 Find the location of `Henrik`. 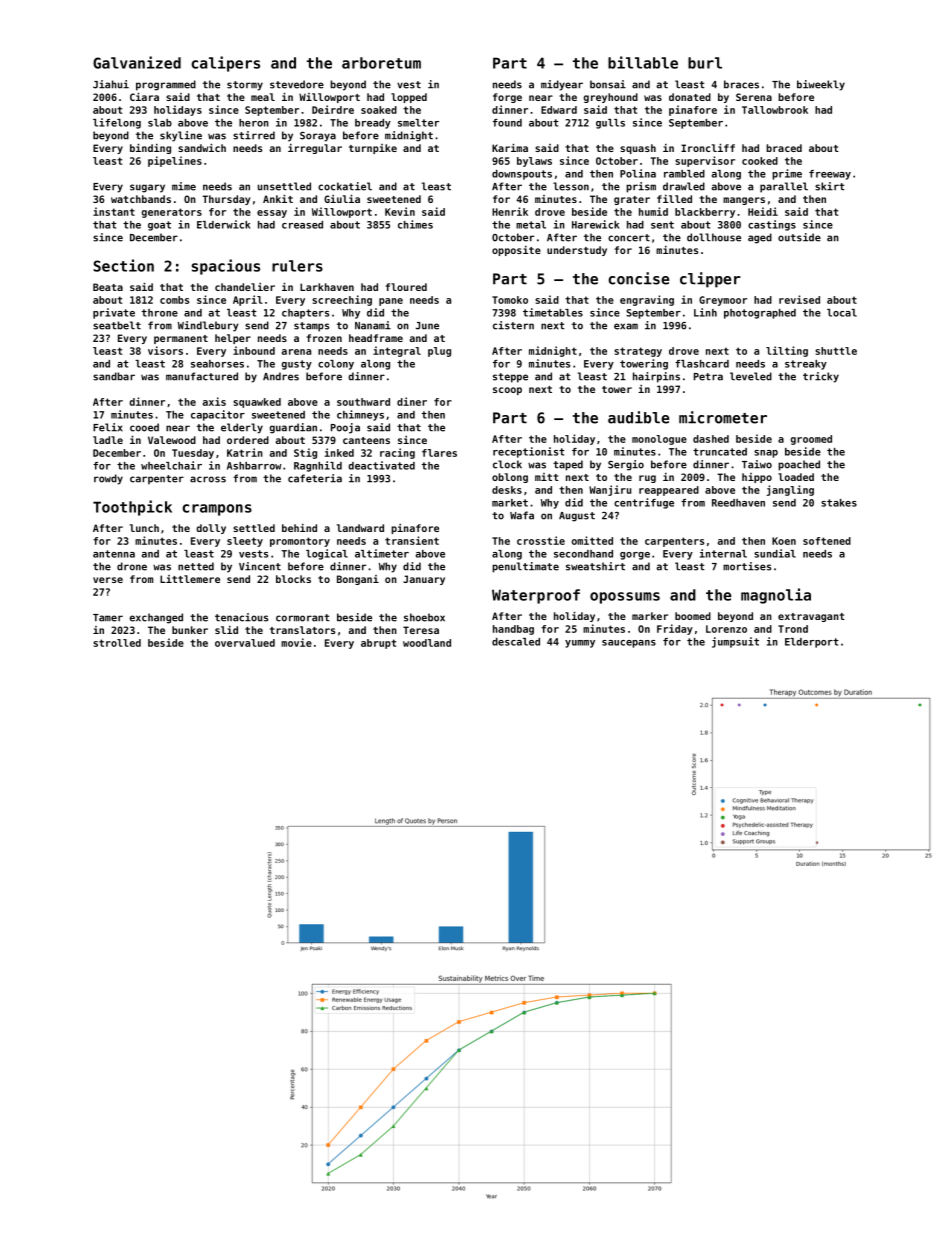

Henrik is located at coordinates (510, 211).
